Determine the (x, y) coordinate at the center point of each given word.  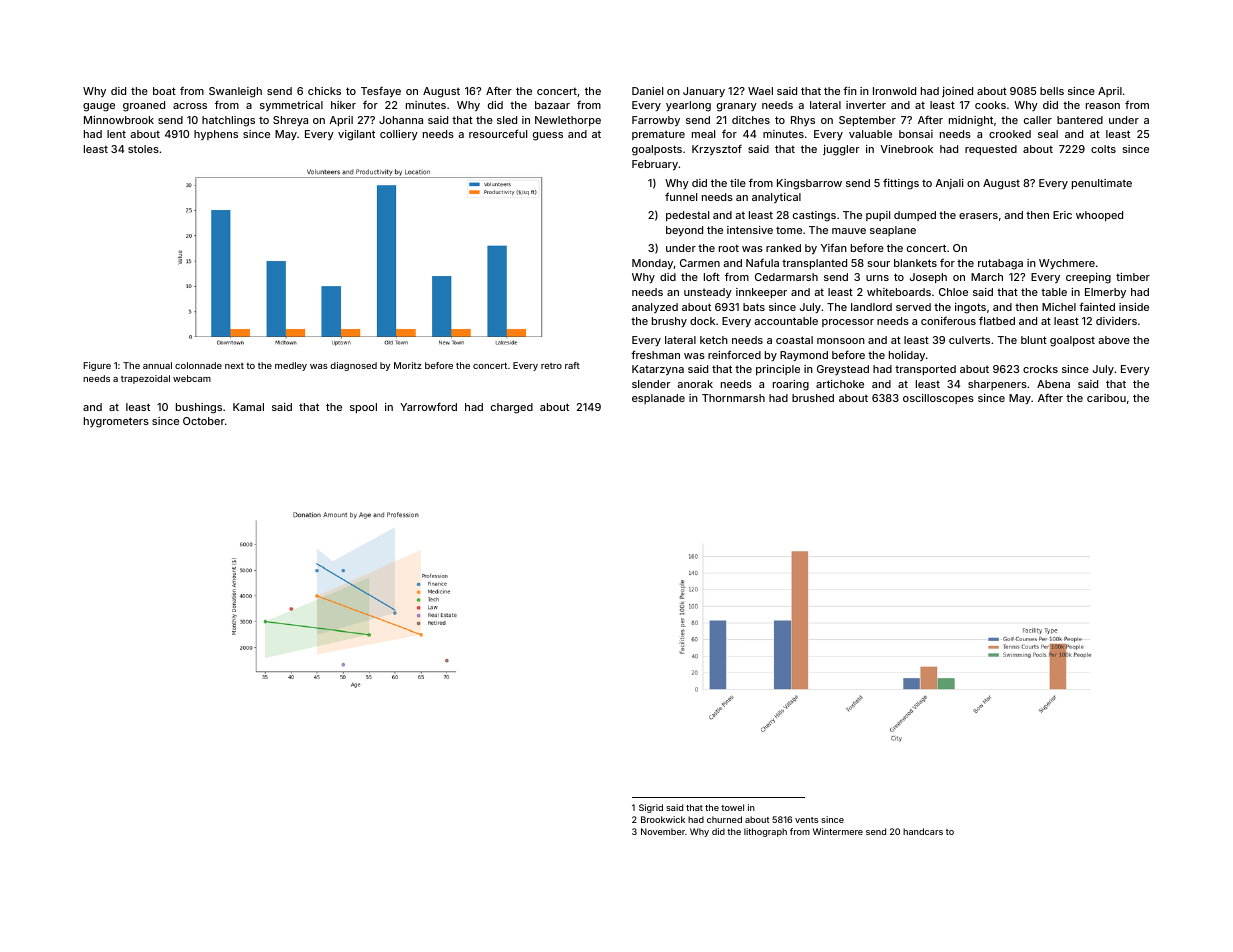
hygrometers (116, 422)
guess (548, 136)
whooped (1099, 216)
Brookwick (663, 819)
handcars (923, 831)
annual (157, 365)
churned (724, 819)
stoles (143, 149)
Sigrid (651, 808)
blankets (915, 263)
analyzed (655, 308)
